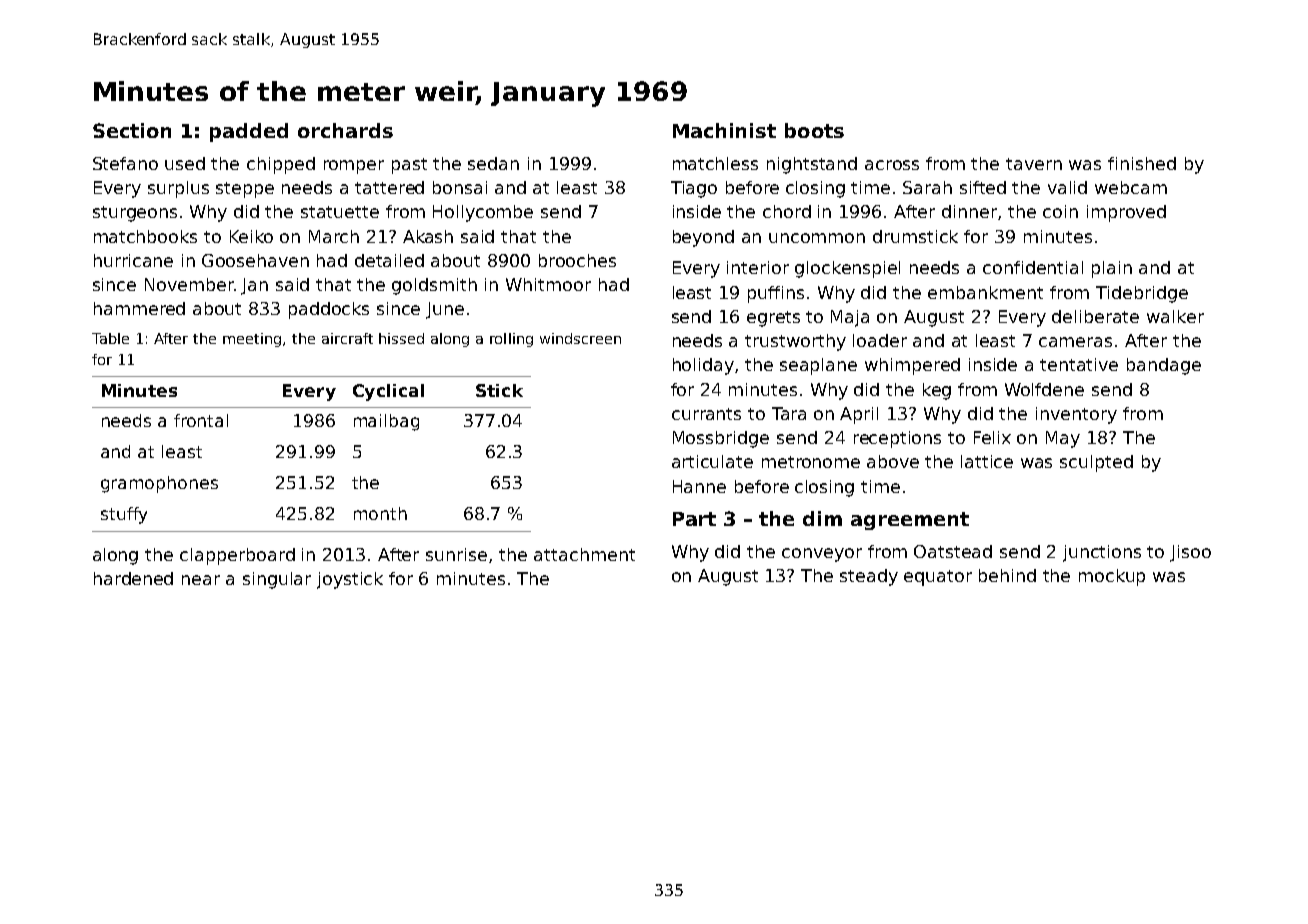 The width and height of the screenshot is (1308, 924). I want to click on hammered, so click(139, 308).
